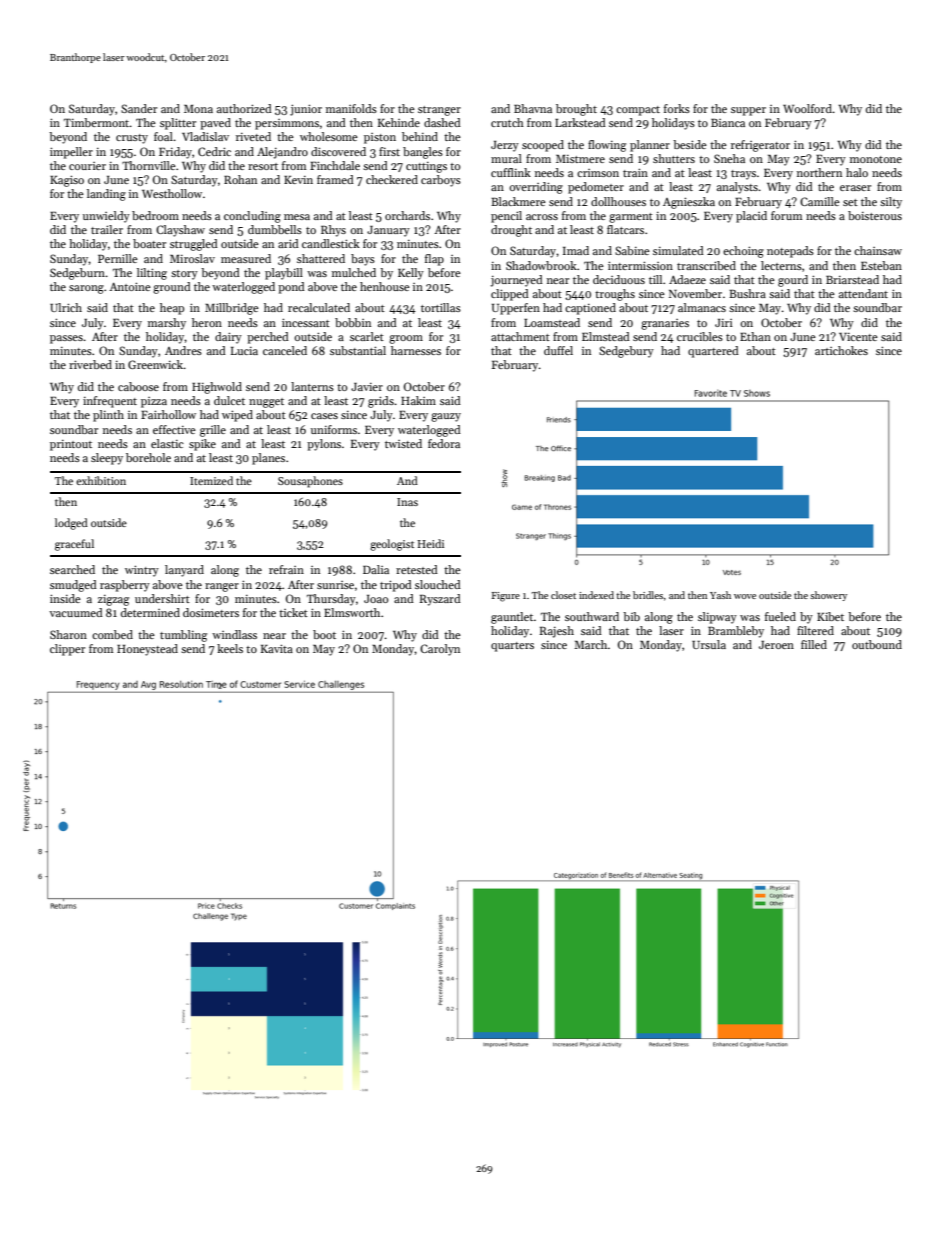  I want to click on Inas, so click(407, 502).
